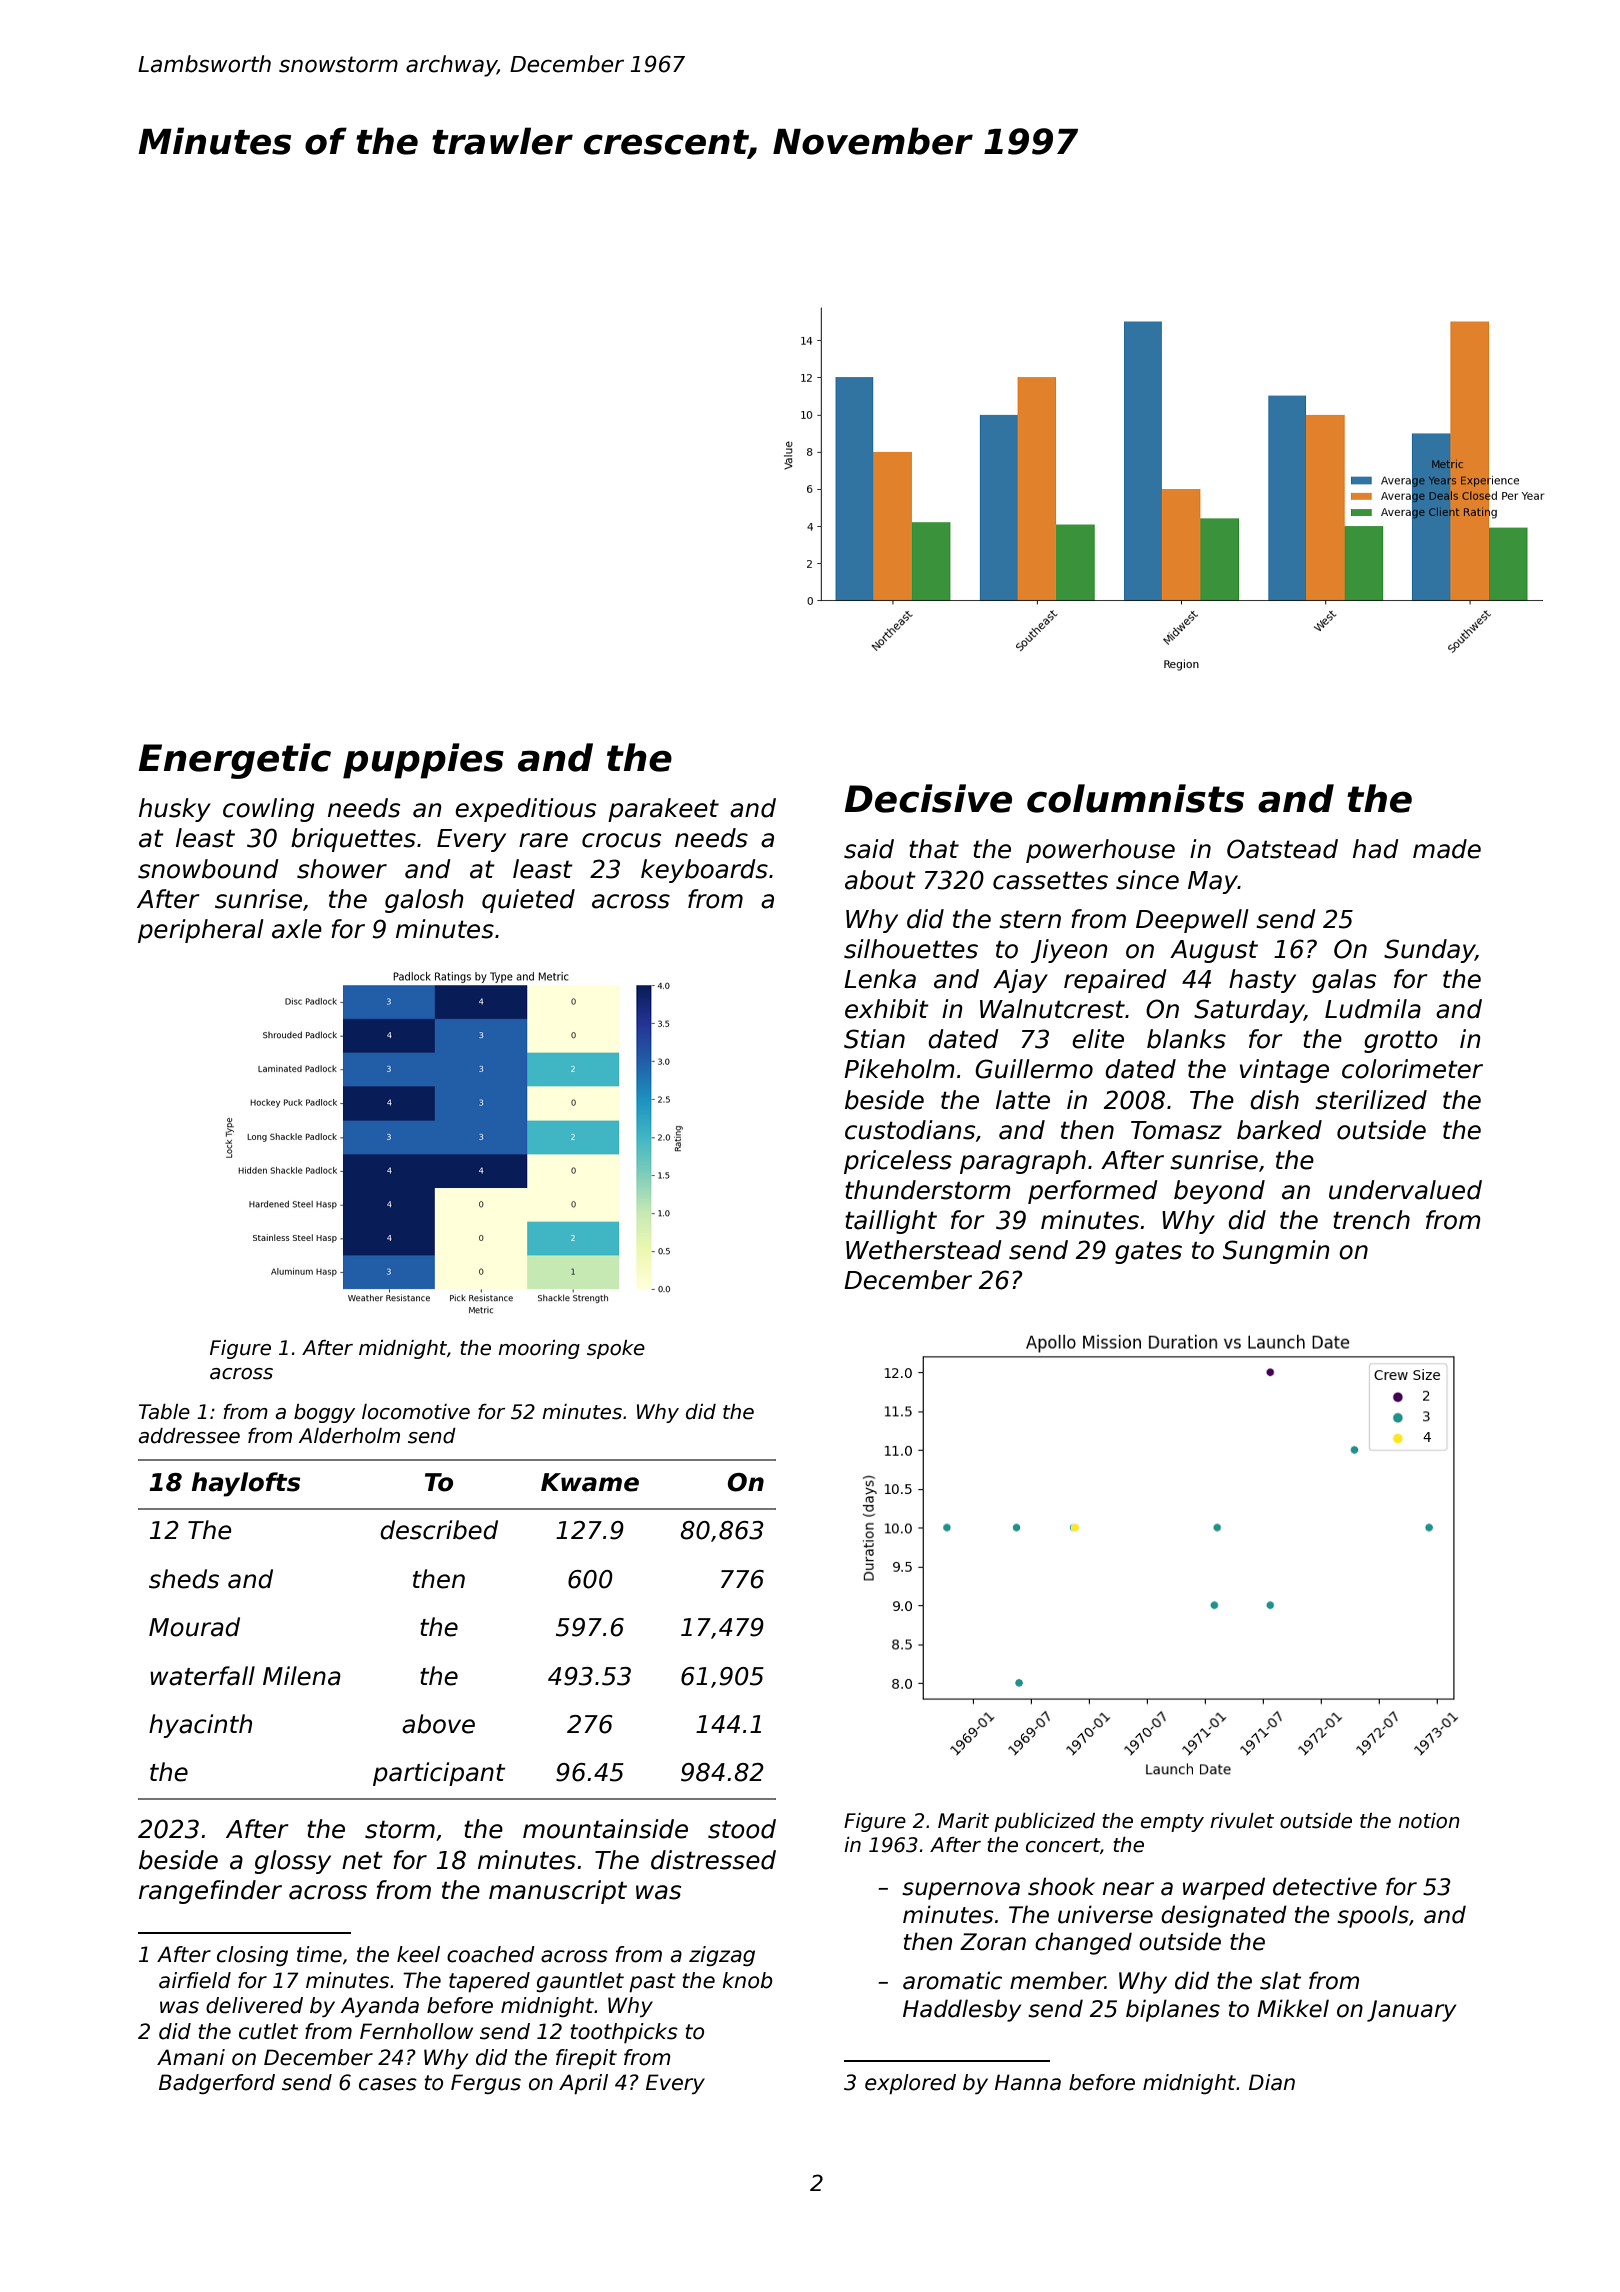  I want to click on made, so click(1447, 849).
